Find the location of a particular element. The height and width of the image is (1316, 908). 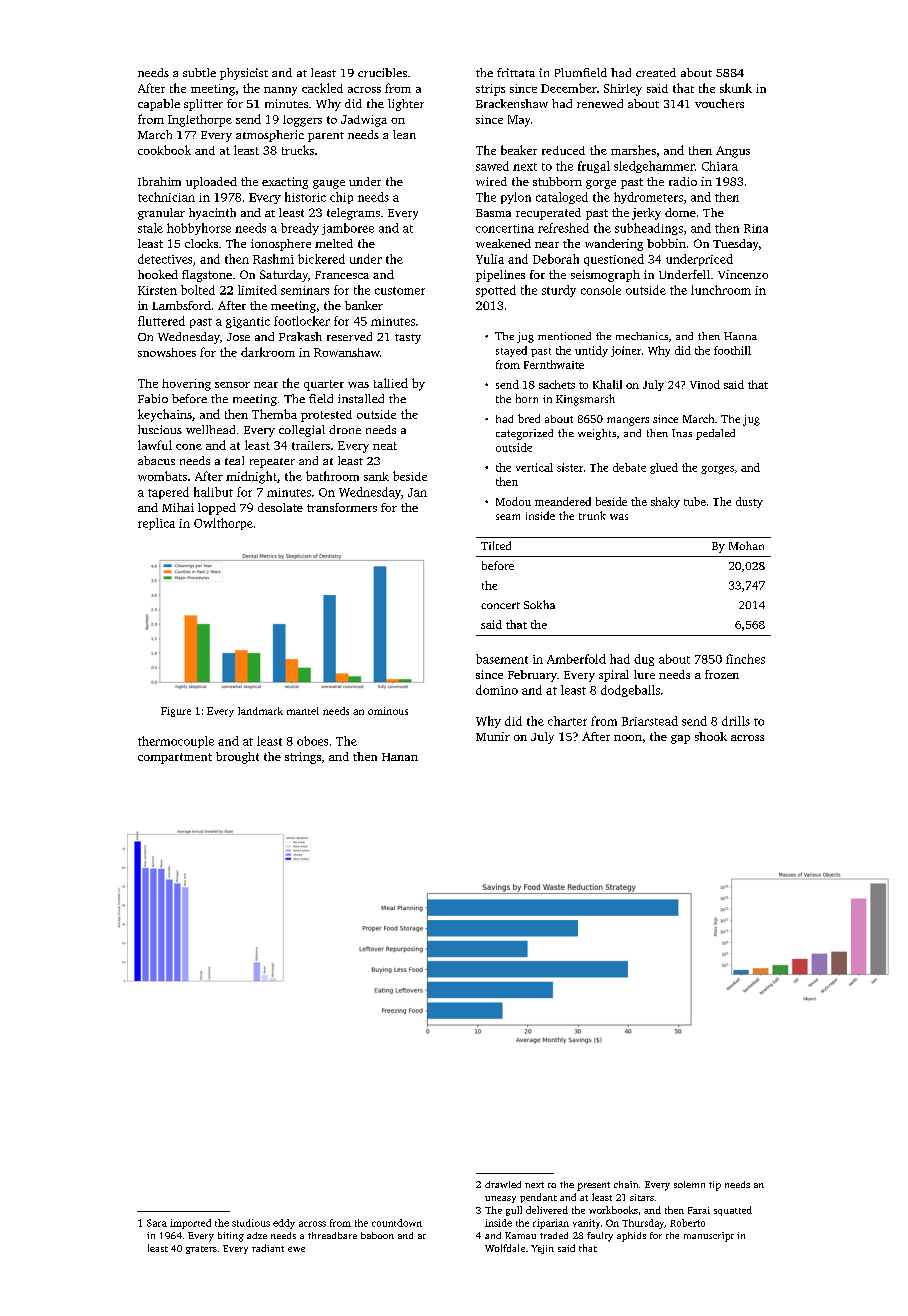

Rina is located at coordinates (756, 228).
